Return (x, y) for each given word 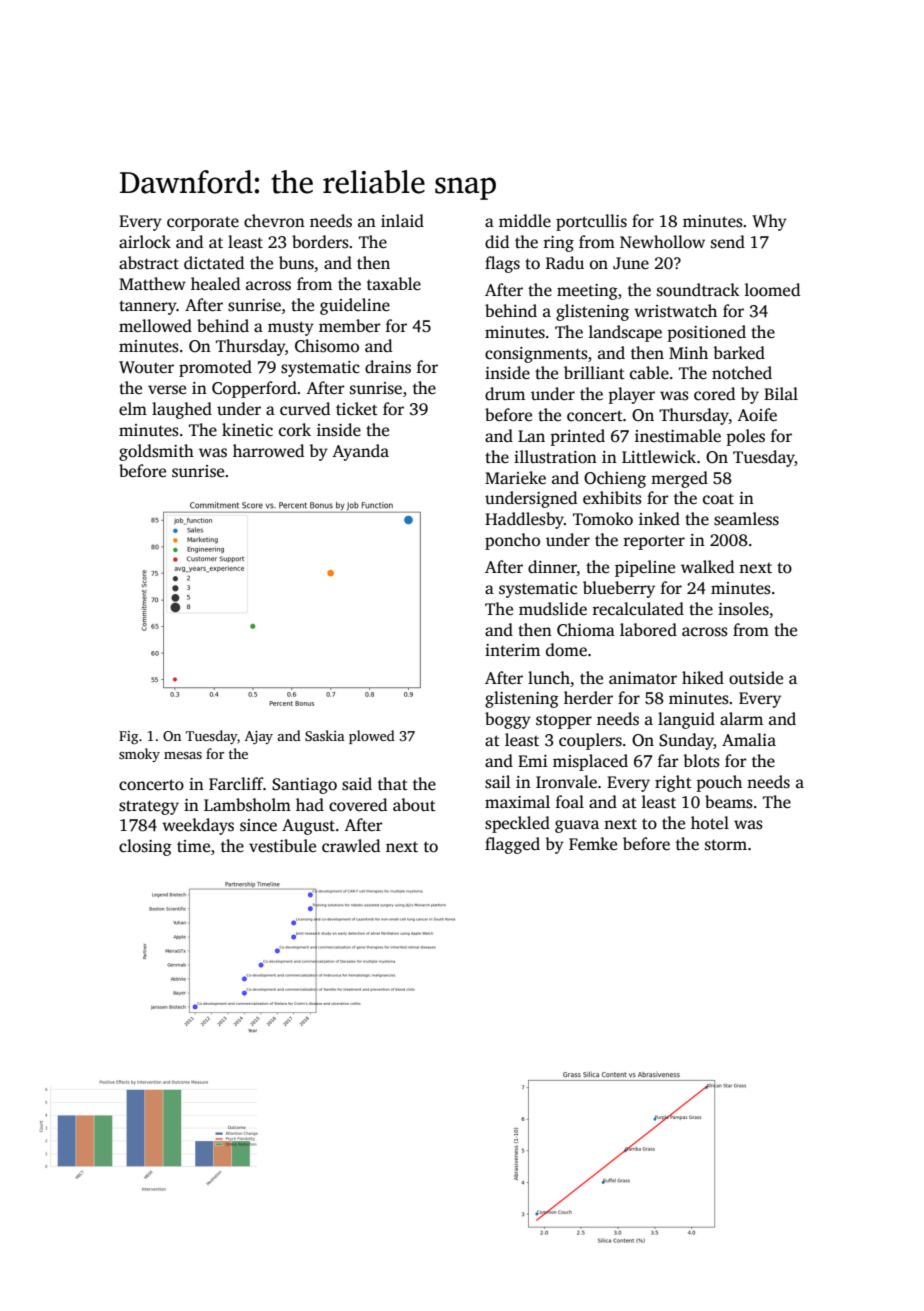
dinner (552, 568)
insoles (743, 609)
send (728, 242)
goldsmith (156, 452)
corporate (203, 223)
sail (498, 782)
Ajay (259, 737)
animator (643, 678)
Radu (565, 262)
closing (145, 847)
